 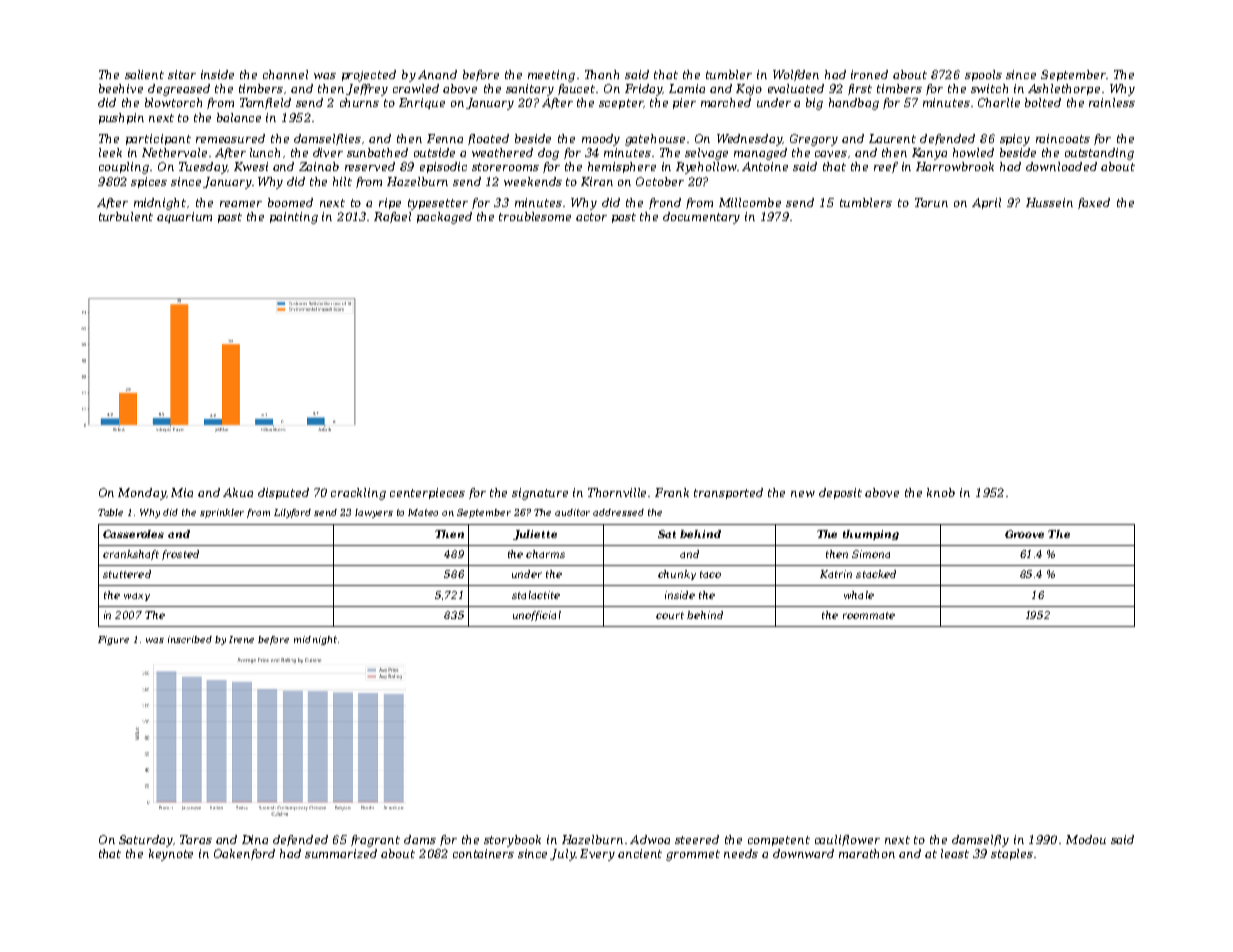 What do you see at coordinates (551, 76) in the document?
I see `meeting` at bounding box center [551, 76].
